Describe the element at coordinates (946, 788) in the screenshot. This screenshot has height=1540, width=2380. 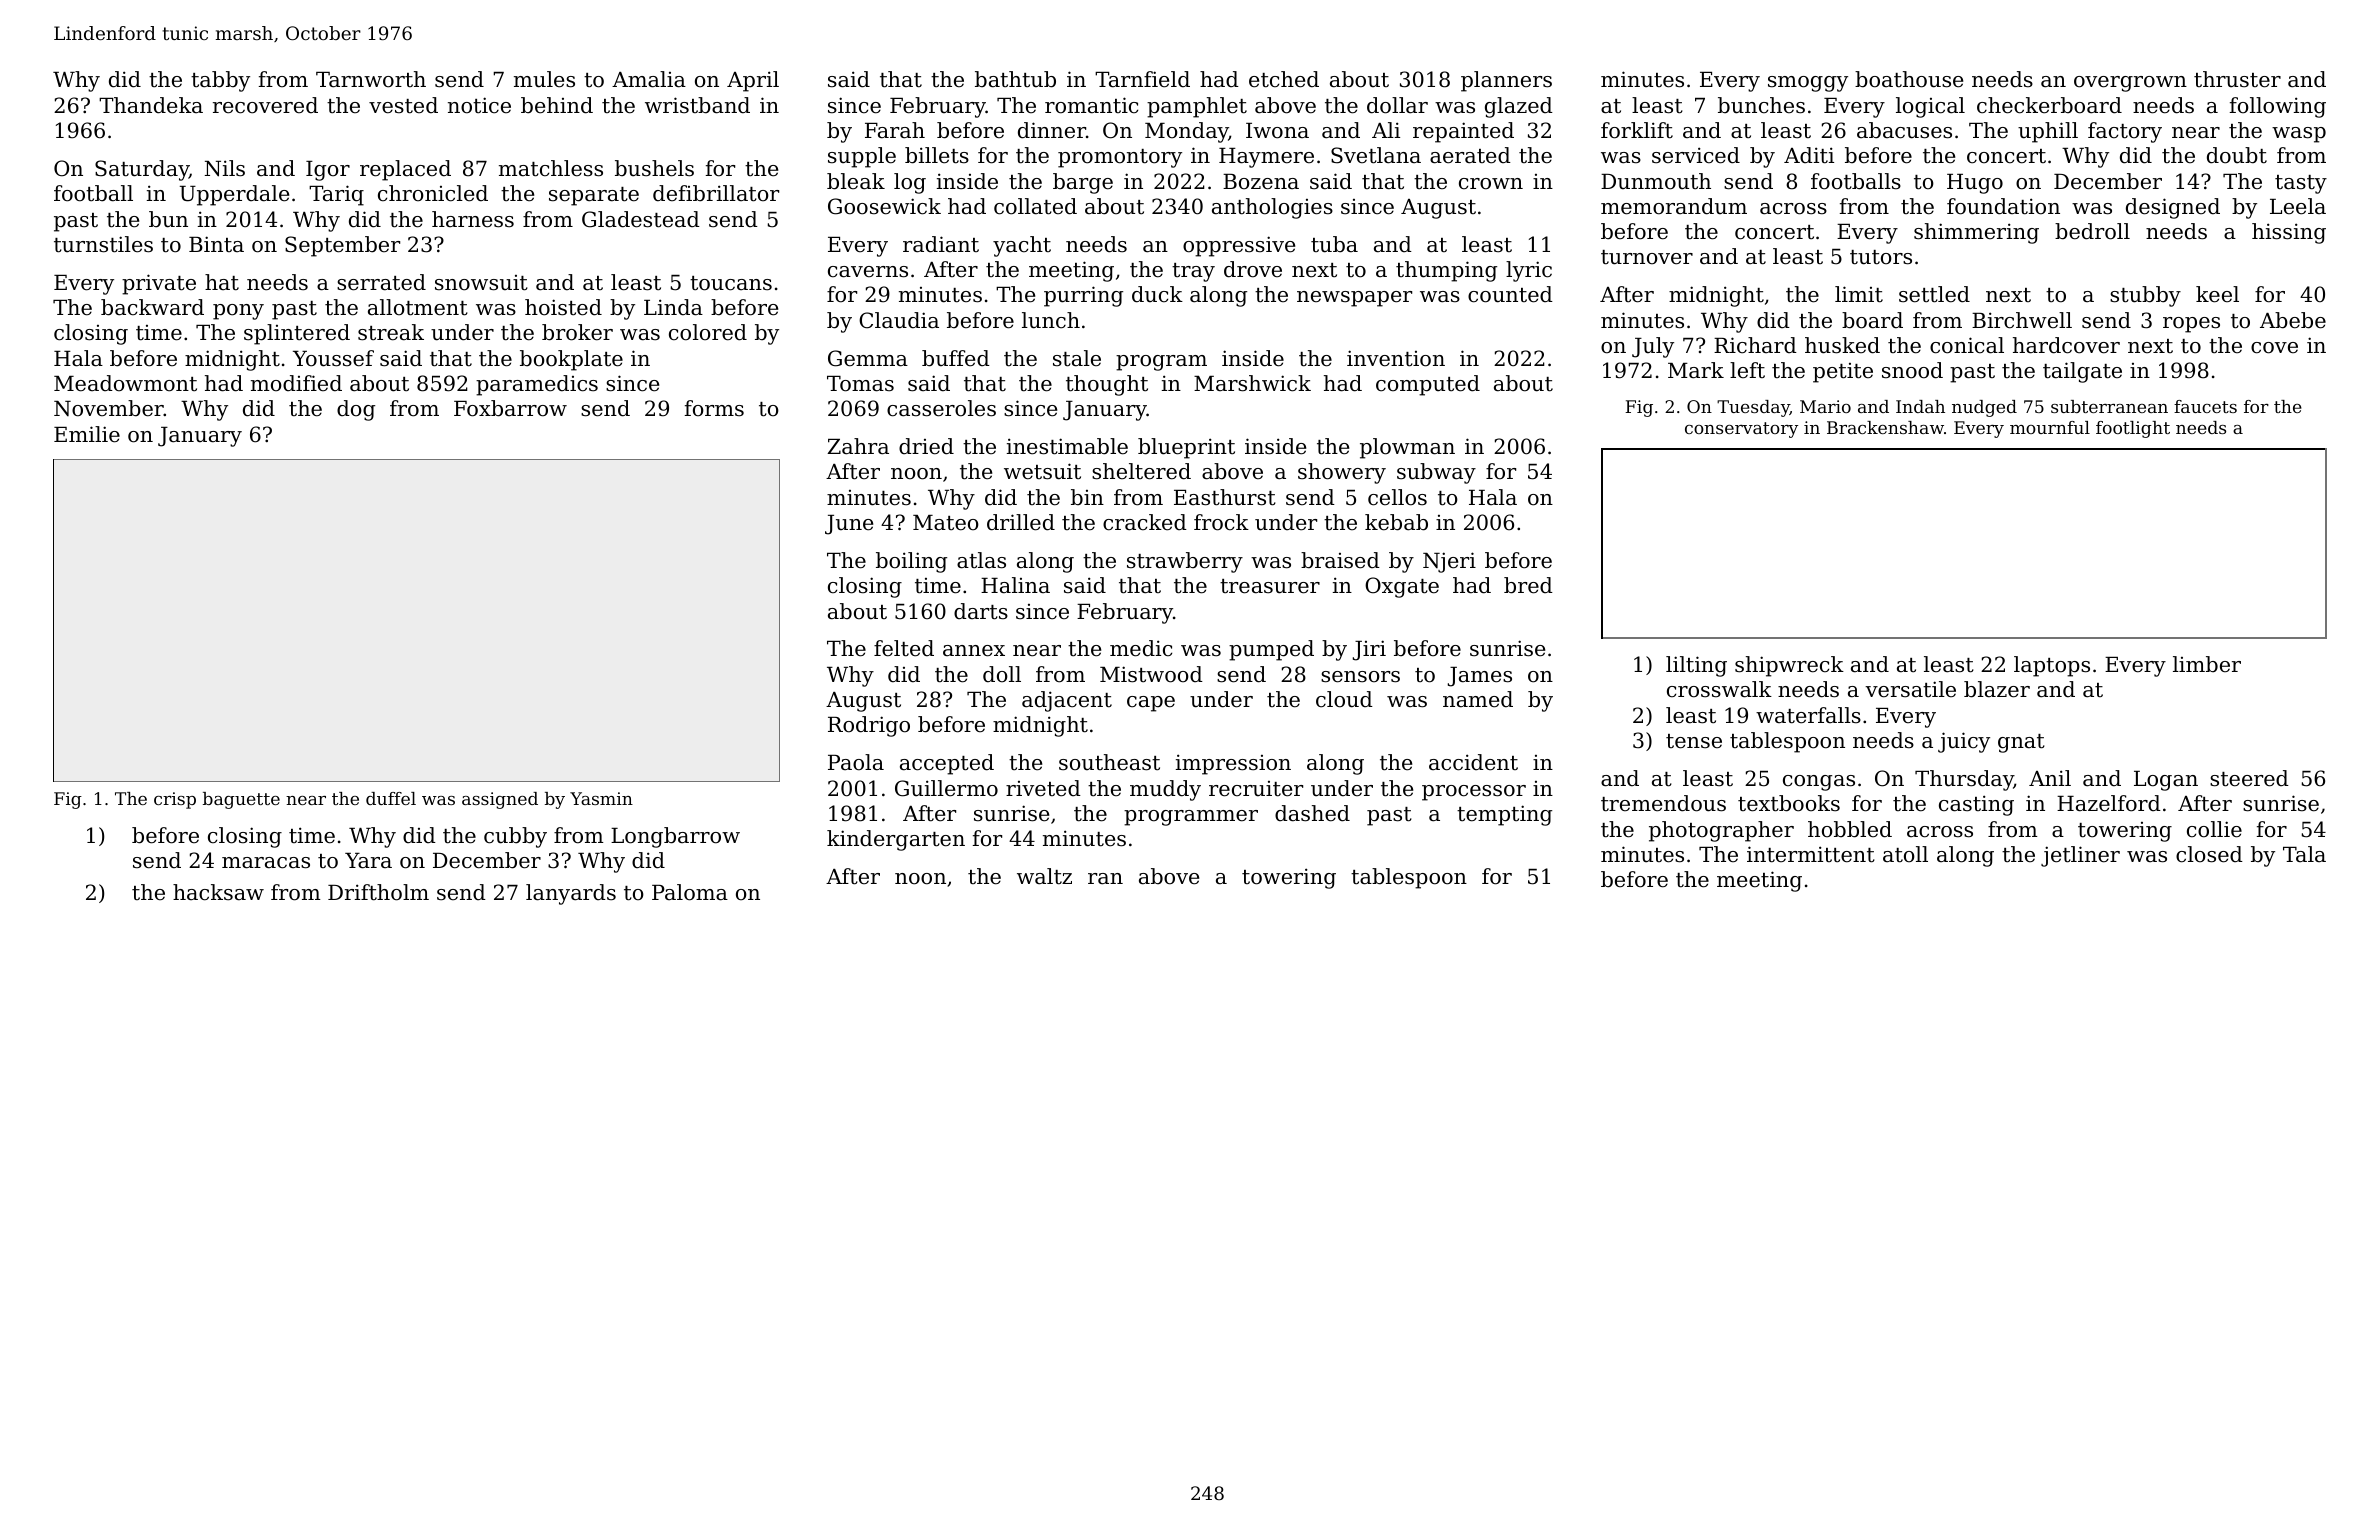
I see `Guillermo` at that location.
